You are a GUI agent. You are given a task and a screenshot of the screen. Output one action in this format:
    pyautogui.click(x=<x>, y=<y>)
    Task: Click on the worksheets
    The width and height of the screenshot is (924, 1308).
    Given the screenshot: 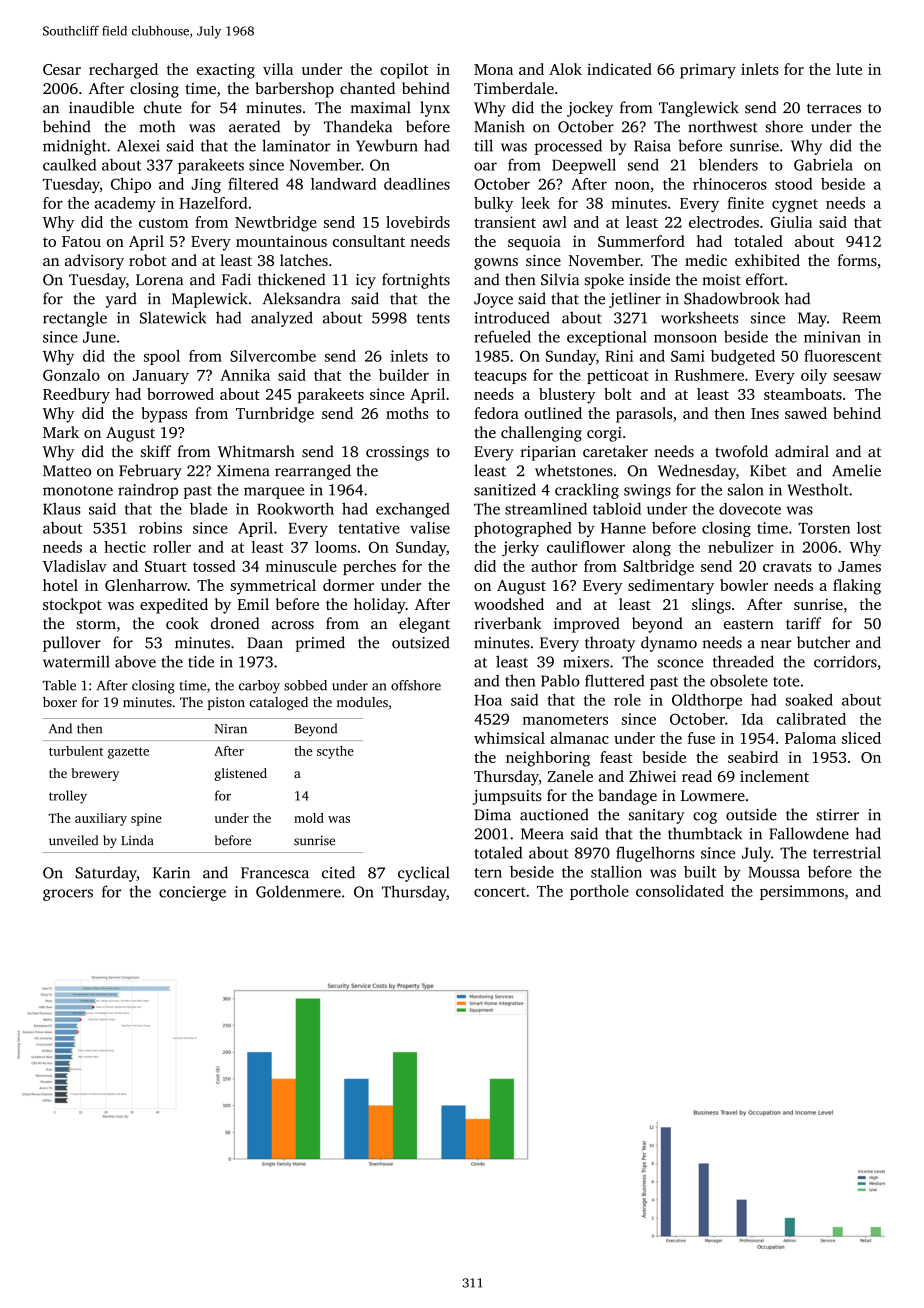 What is the action you would take?
    pyautogui.click(x=699, y=317)
